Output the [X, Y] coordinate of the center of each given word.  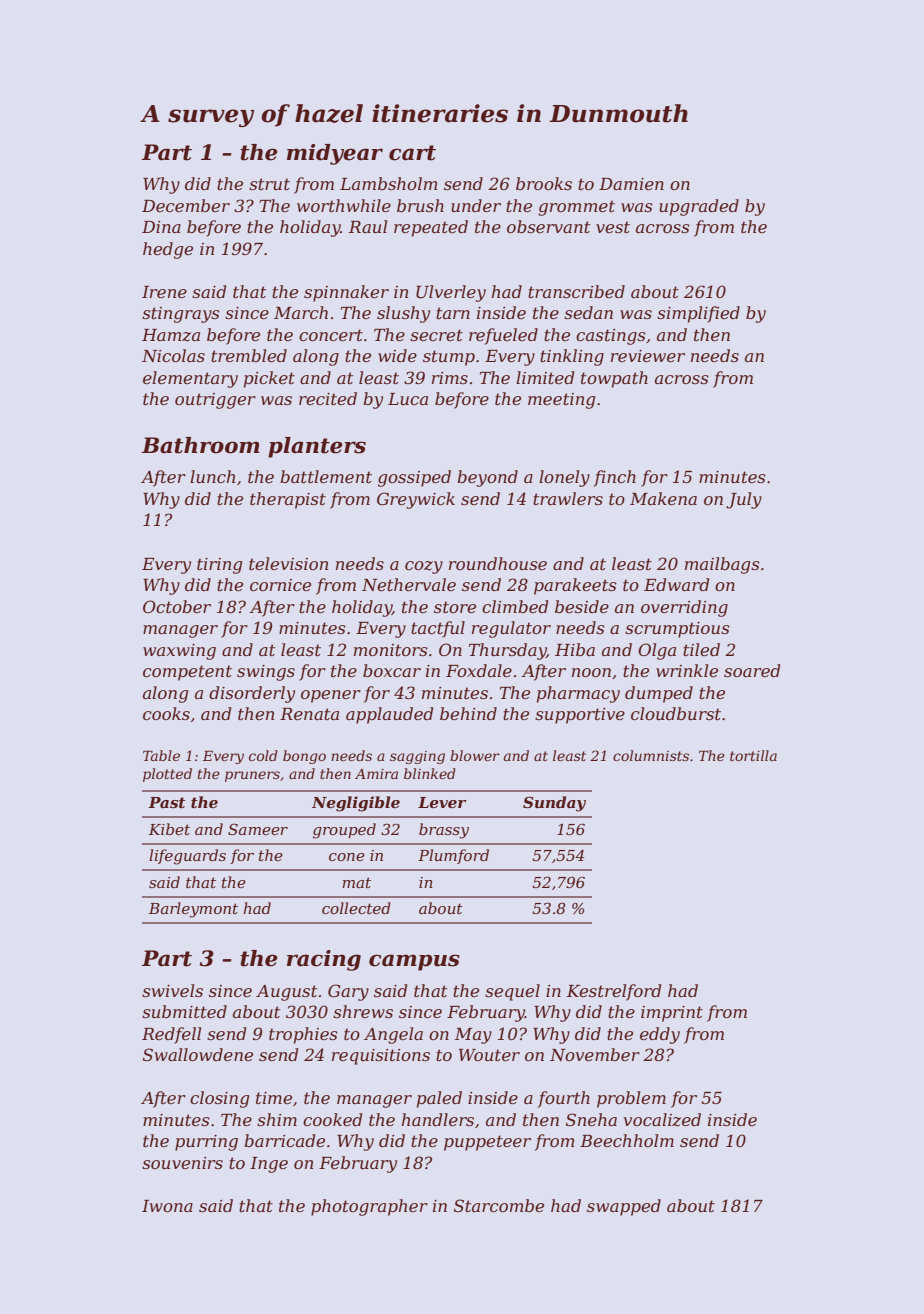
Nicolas [173, 355]
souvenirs [182, 1163]
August [287, 993]
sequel [512, 992]
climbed [515, 606]
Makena [663, 498]
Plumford [453, 856]
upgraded [699, 207]
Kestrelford [614, 992]
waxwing [179, 652]
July [744, 500]
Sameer [258, 829]
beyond [487, 478]
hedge [168, 250]
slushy [403, 314]
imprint [672, 1014]
